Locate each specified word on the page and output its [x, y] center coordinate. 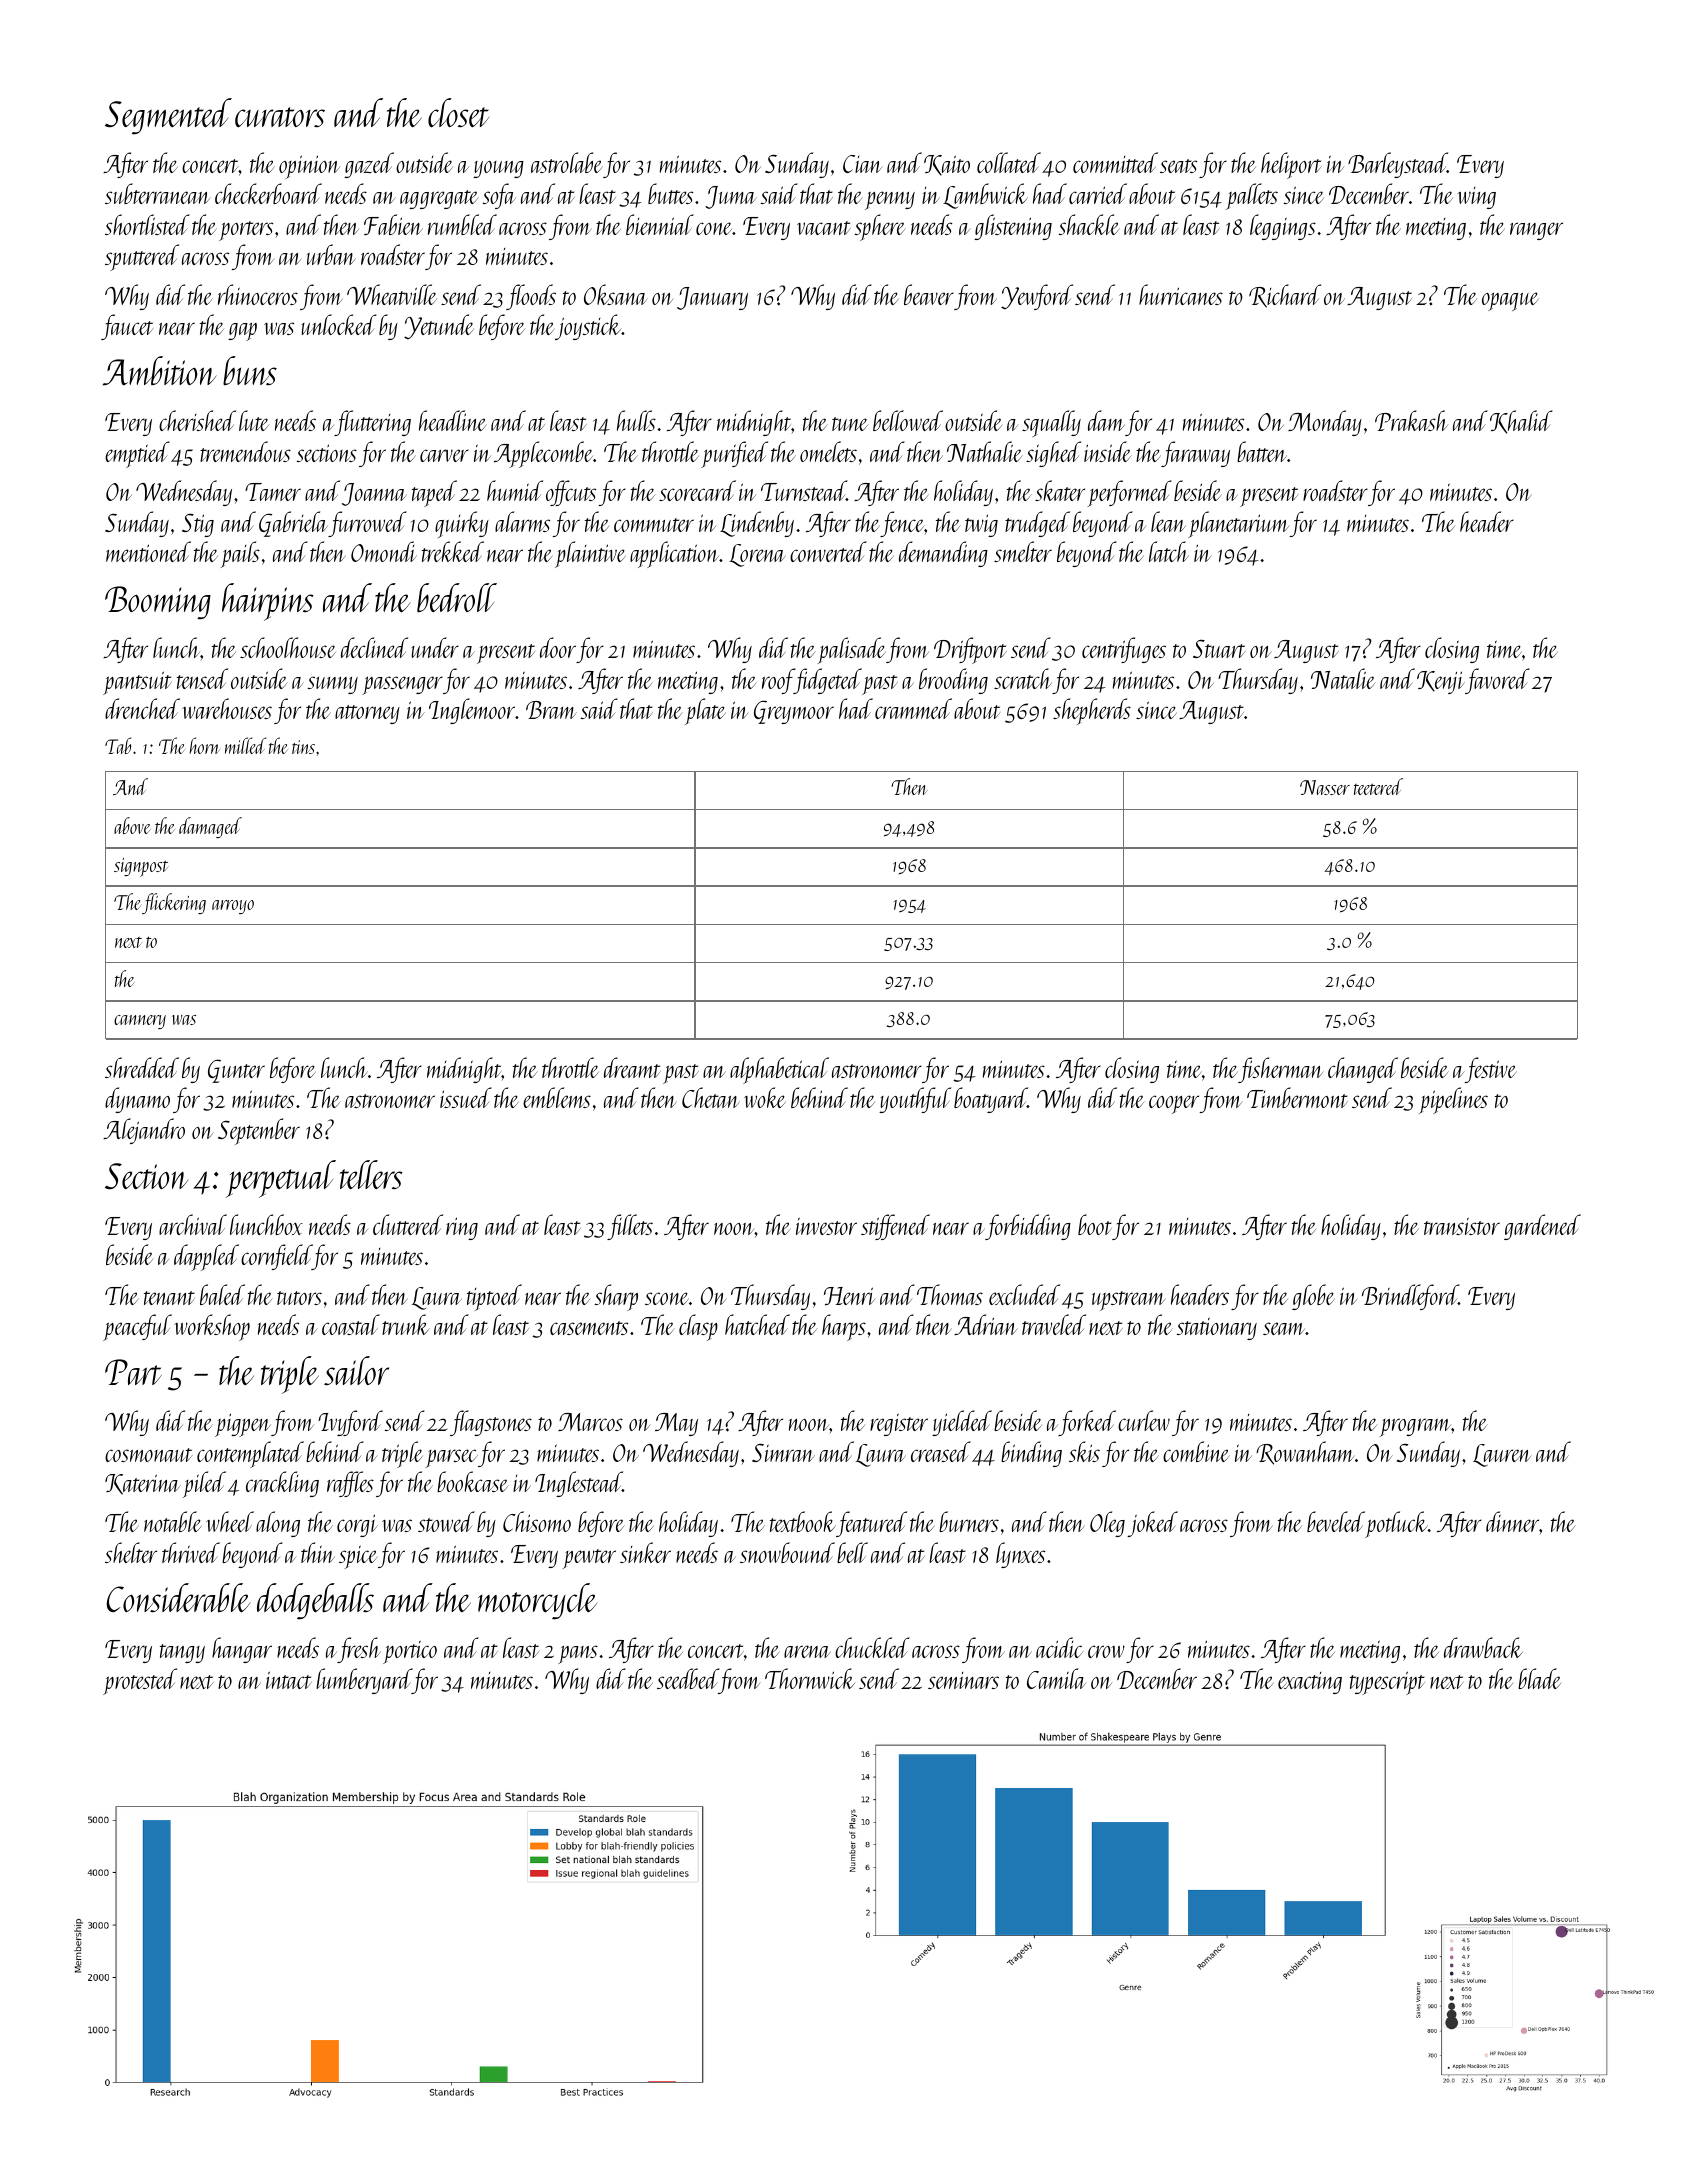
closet [458, 113]
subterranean [158, 193]
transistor [1462, 1226]
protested [140, 1681]
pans [578, 1654]
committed [1115, 162]
